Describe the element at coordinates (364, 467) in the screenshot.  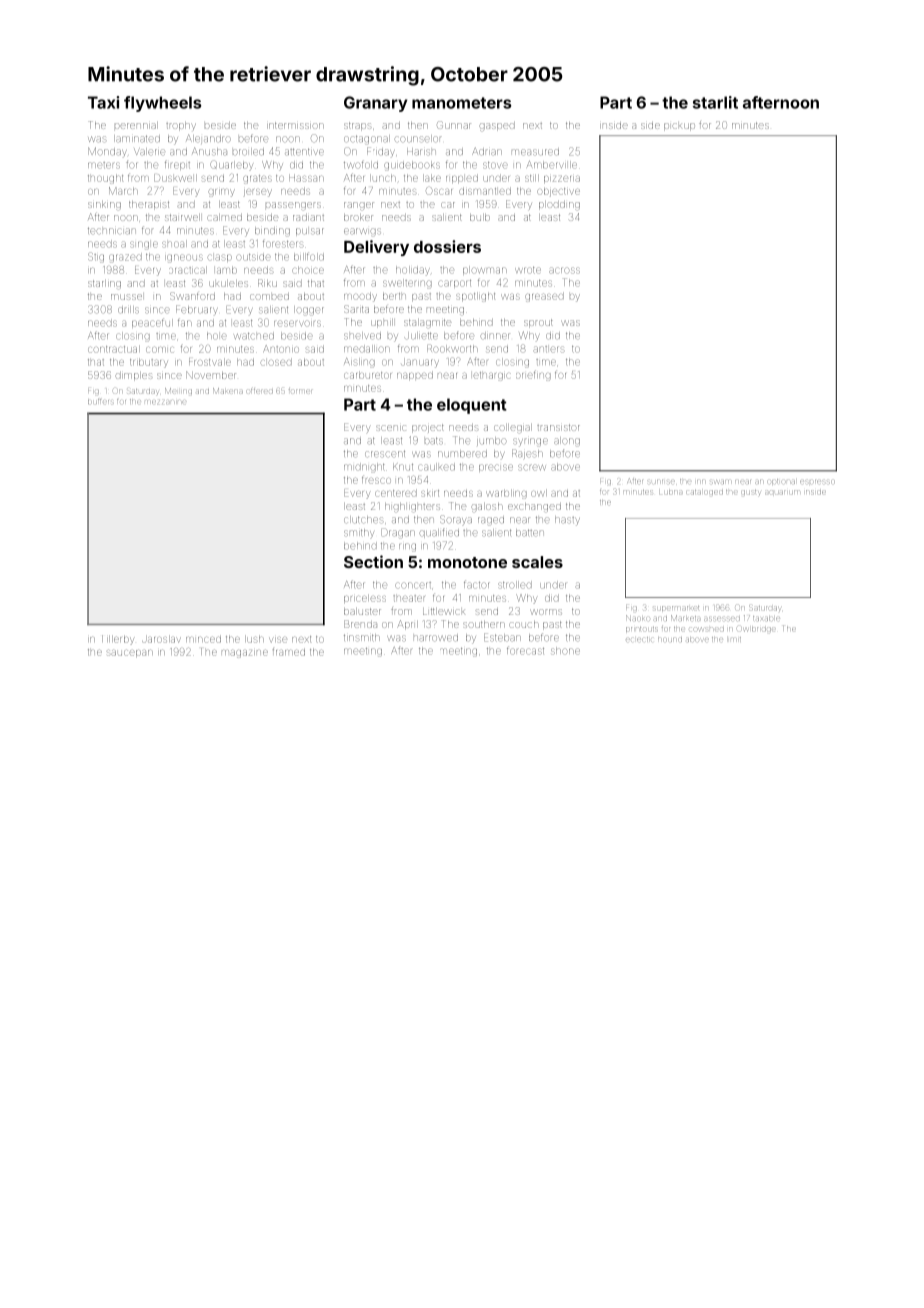
I see `midnight` at that location.
